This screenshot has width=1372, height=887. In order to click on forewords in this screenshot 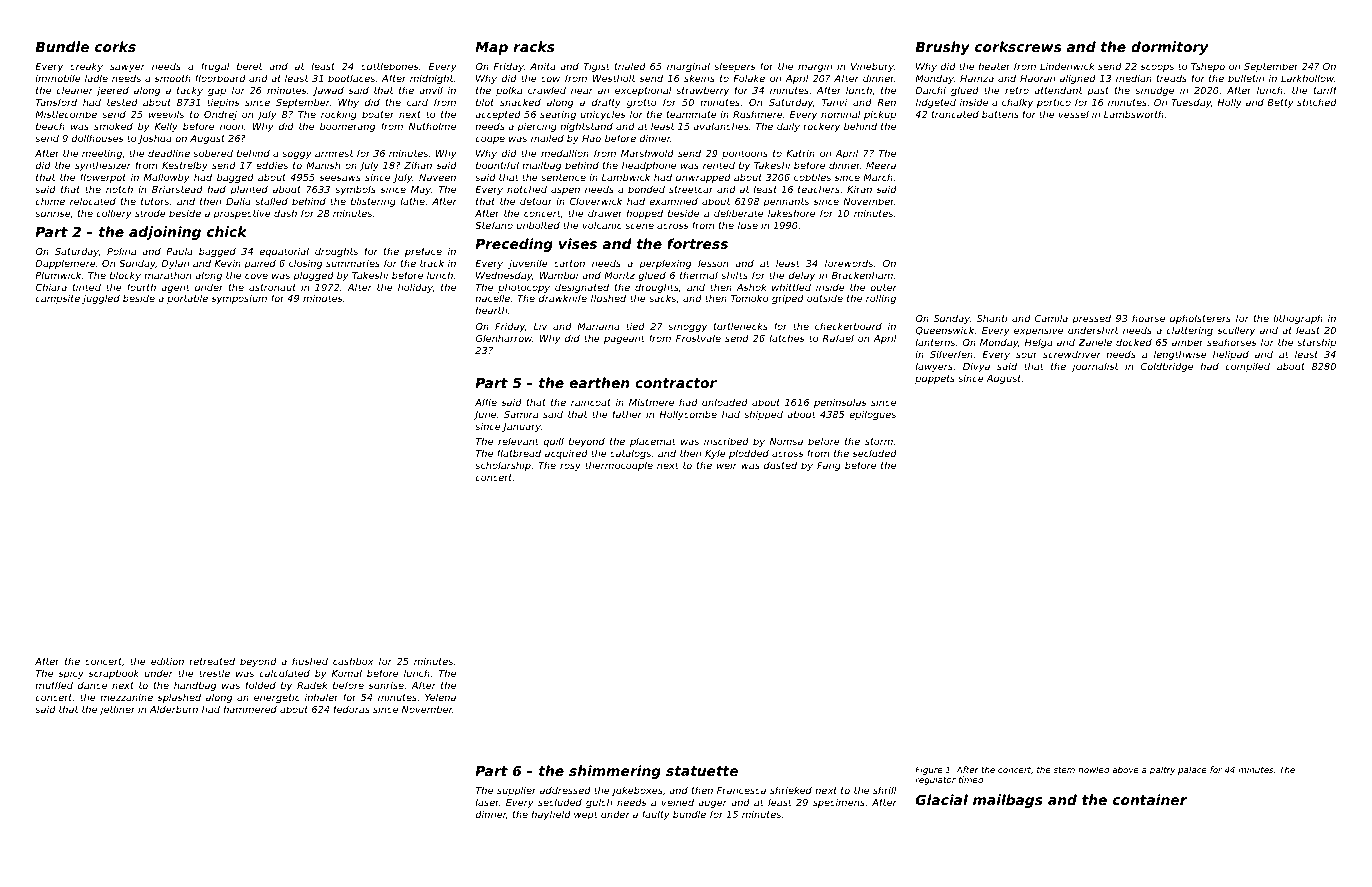, I will do `click(849, 263)`.
